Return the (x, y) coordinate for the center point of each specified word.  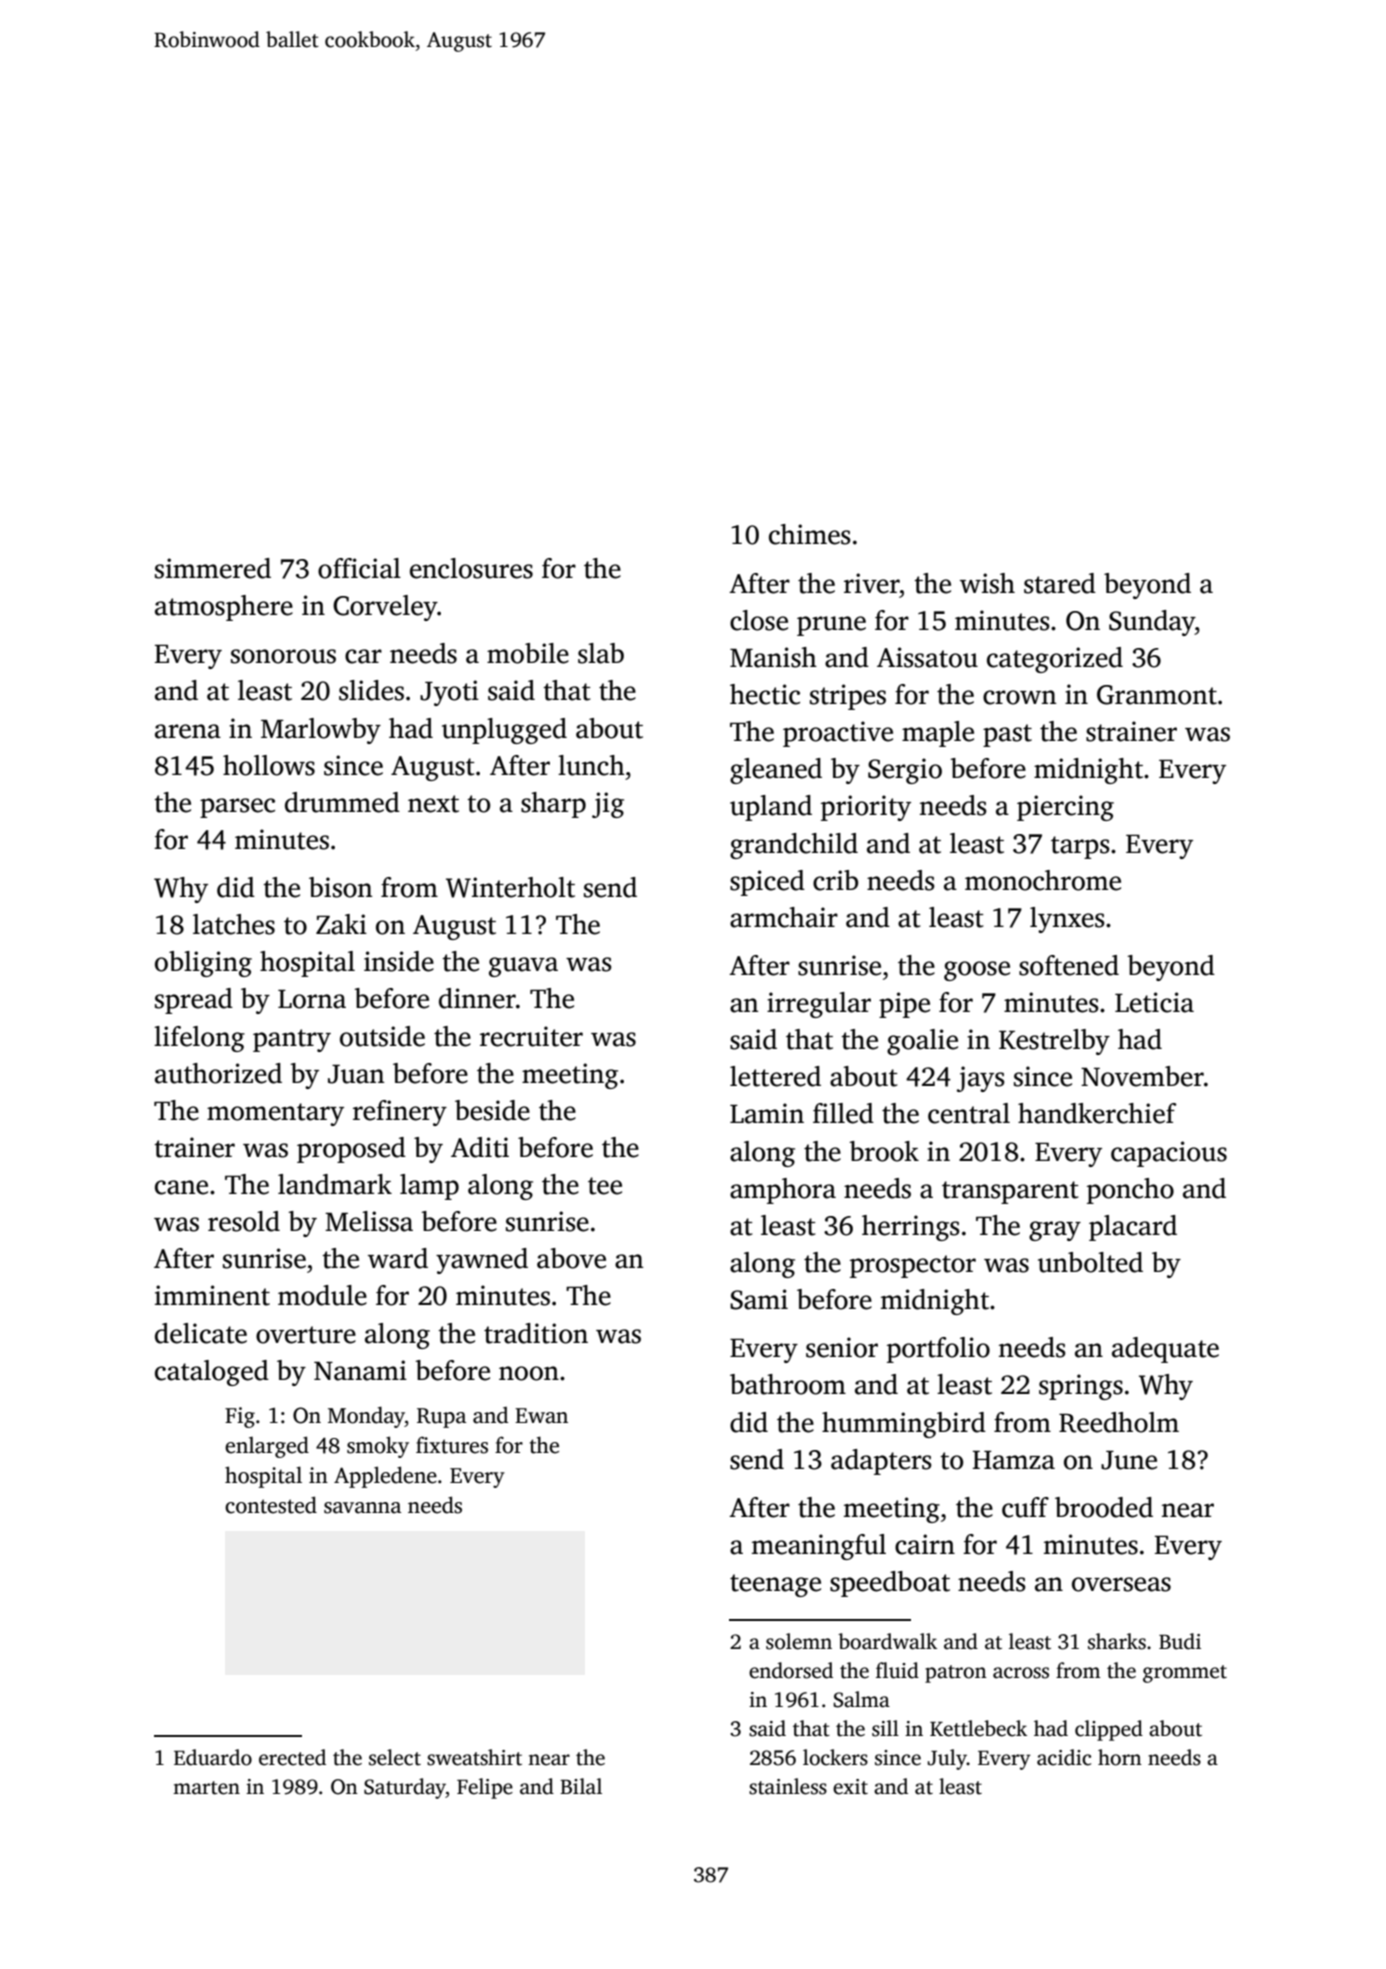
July (947, 1759)
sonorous (283, 656)
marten (206, 1788)
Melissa (369, 1221)
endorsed (791, 1670)
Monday (366, 1417)
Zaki (341, 924)
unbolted (1090, 1262)
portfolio (938, 1350)
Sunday (1152, 623)
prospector (913, 1266)
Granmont (1157, 695)
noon (529, 1373)
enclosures (471, 568)
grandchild (794, 846)
